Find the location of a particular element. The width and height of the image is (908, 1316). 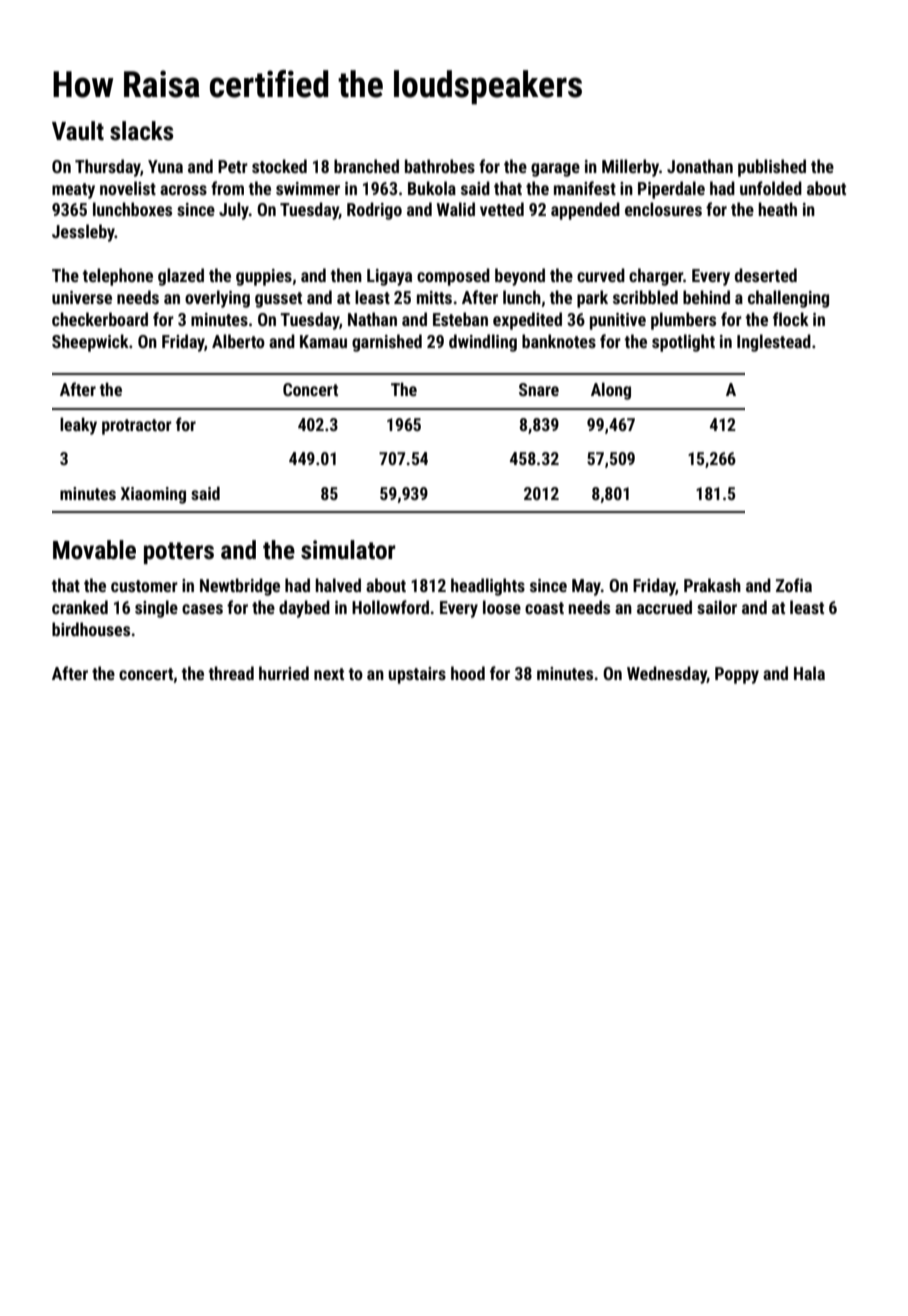

Along is located at coordinates (611, 391).
